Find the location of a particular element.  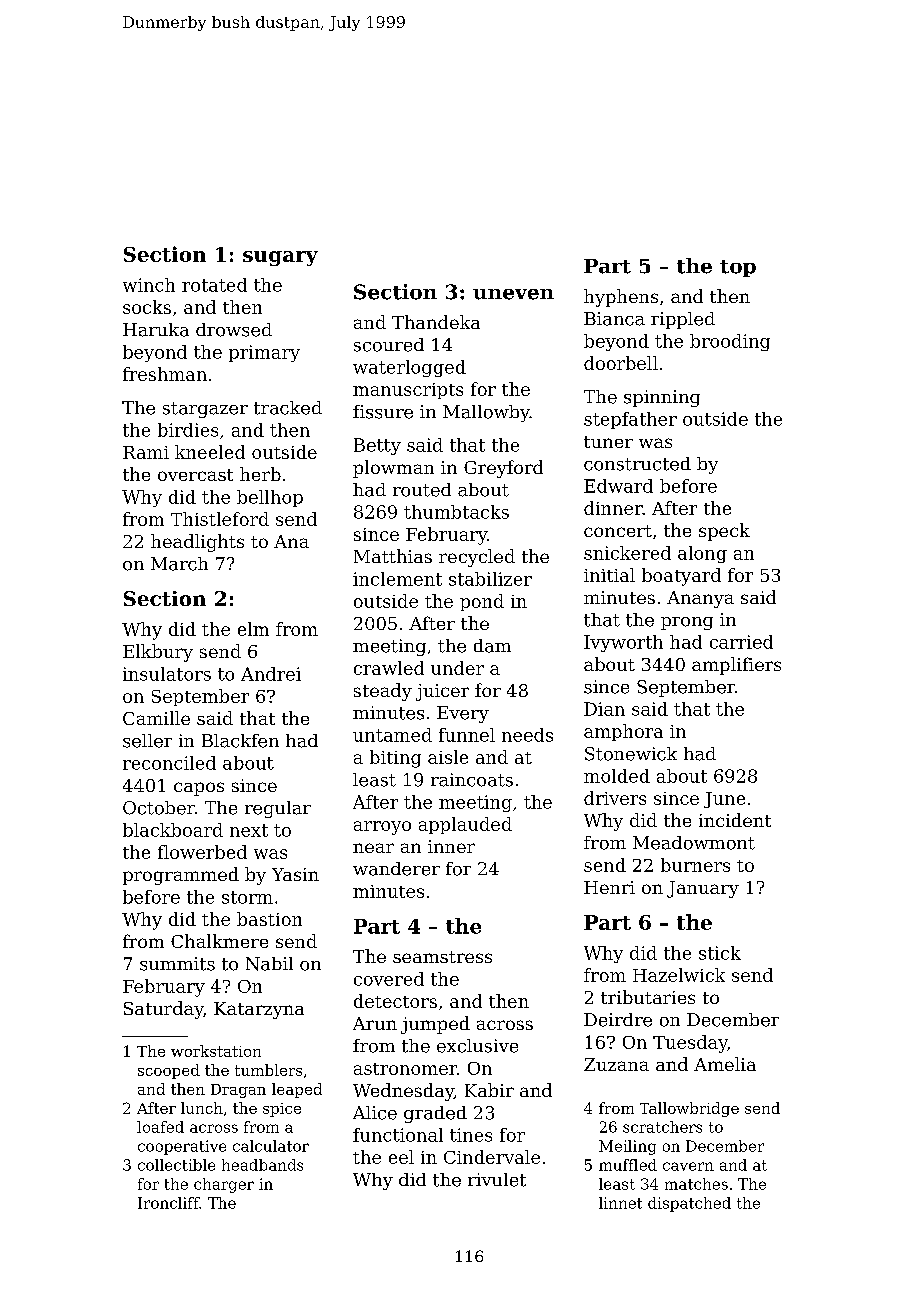

bellhop is located at coordinates (270, 498).
